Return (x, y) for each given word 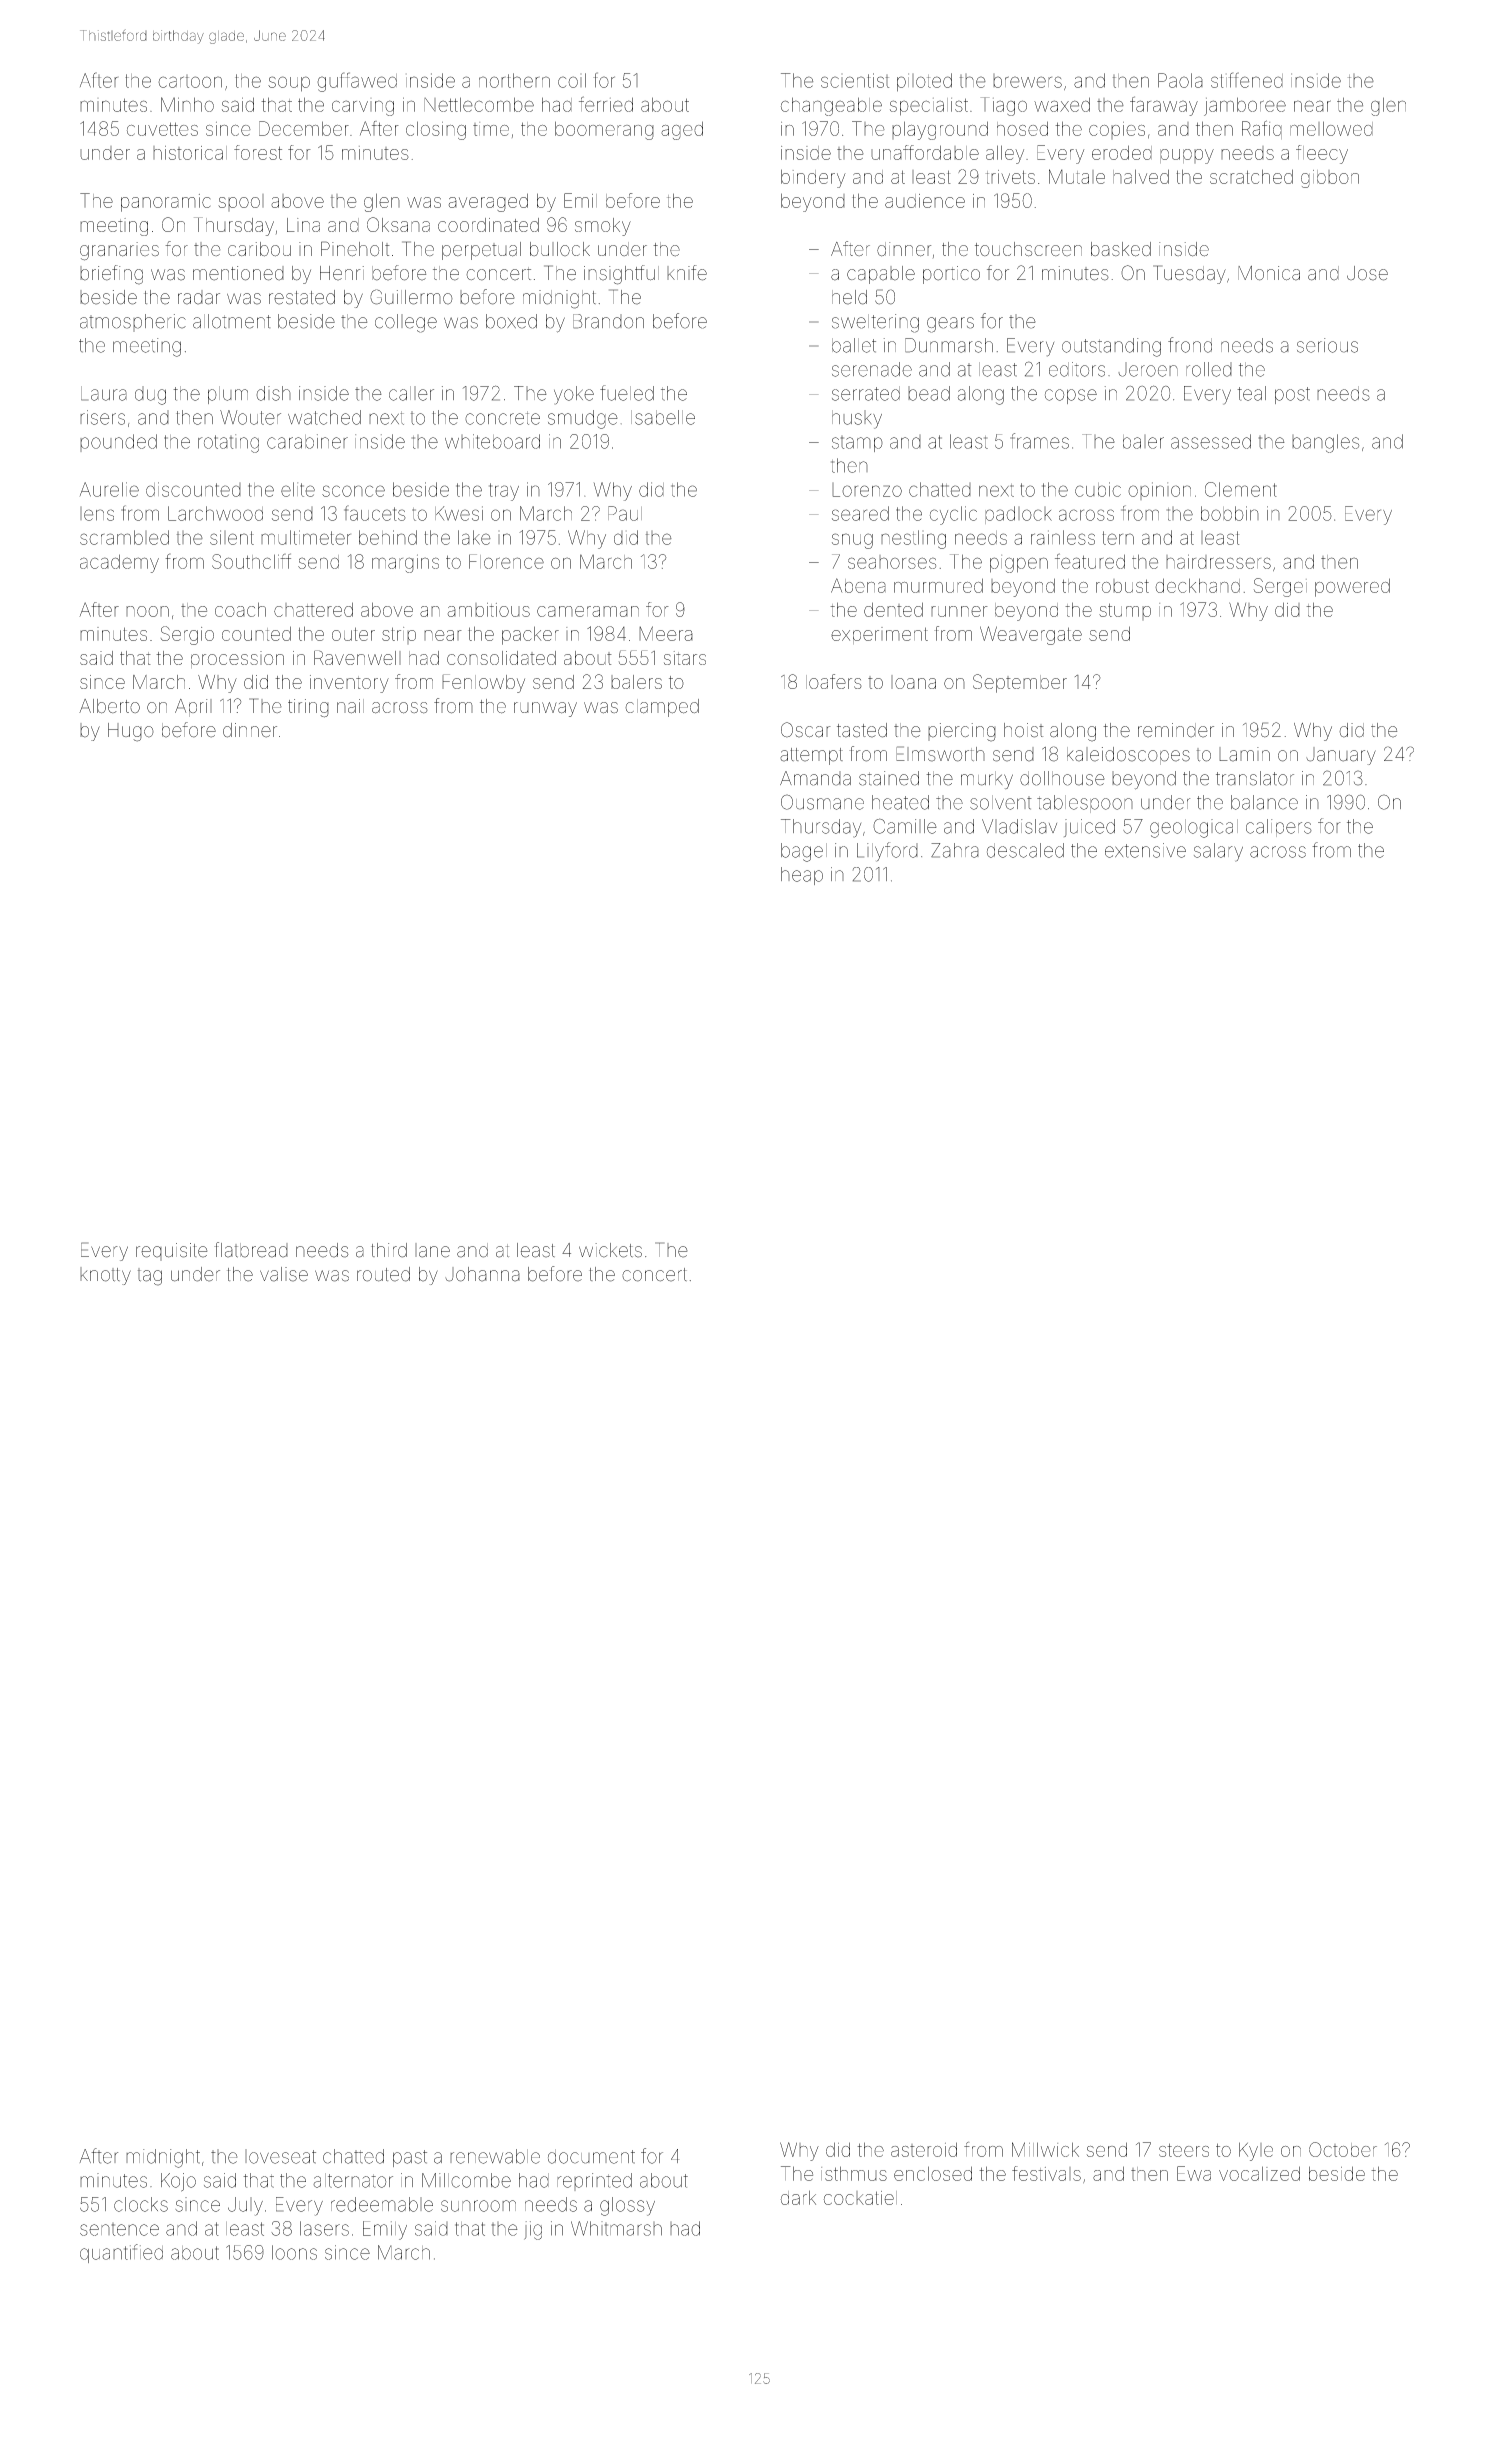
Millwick (1045, 2149)
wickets (610, 1250)
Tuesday (1189, 274)
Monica (1269, 273)
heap (802, 876)
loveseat (280, 2156)
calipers (1279, 828)
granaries (119, 251)
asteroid (924, 2149)
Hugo (131, 732)
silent (232, 537)
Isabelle (663, 417)
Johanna (482, 1274)
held (849, 297)
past (410, 2158)
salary (1218, 852)
